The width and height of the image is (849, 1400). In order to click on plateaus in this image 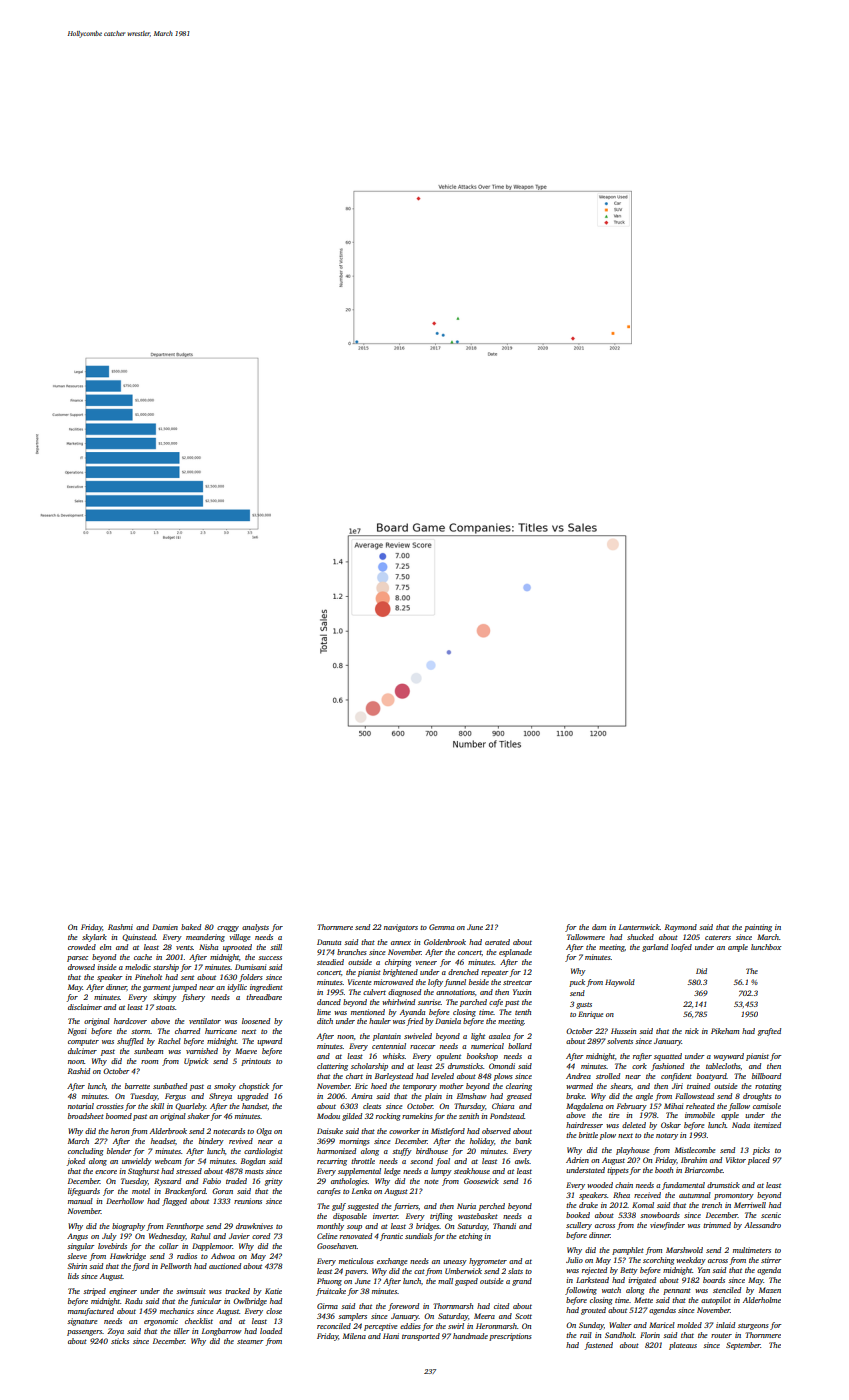, I will do `click(683, 1346)`.
